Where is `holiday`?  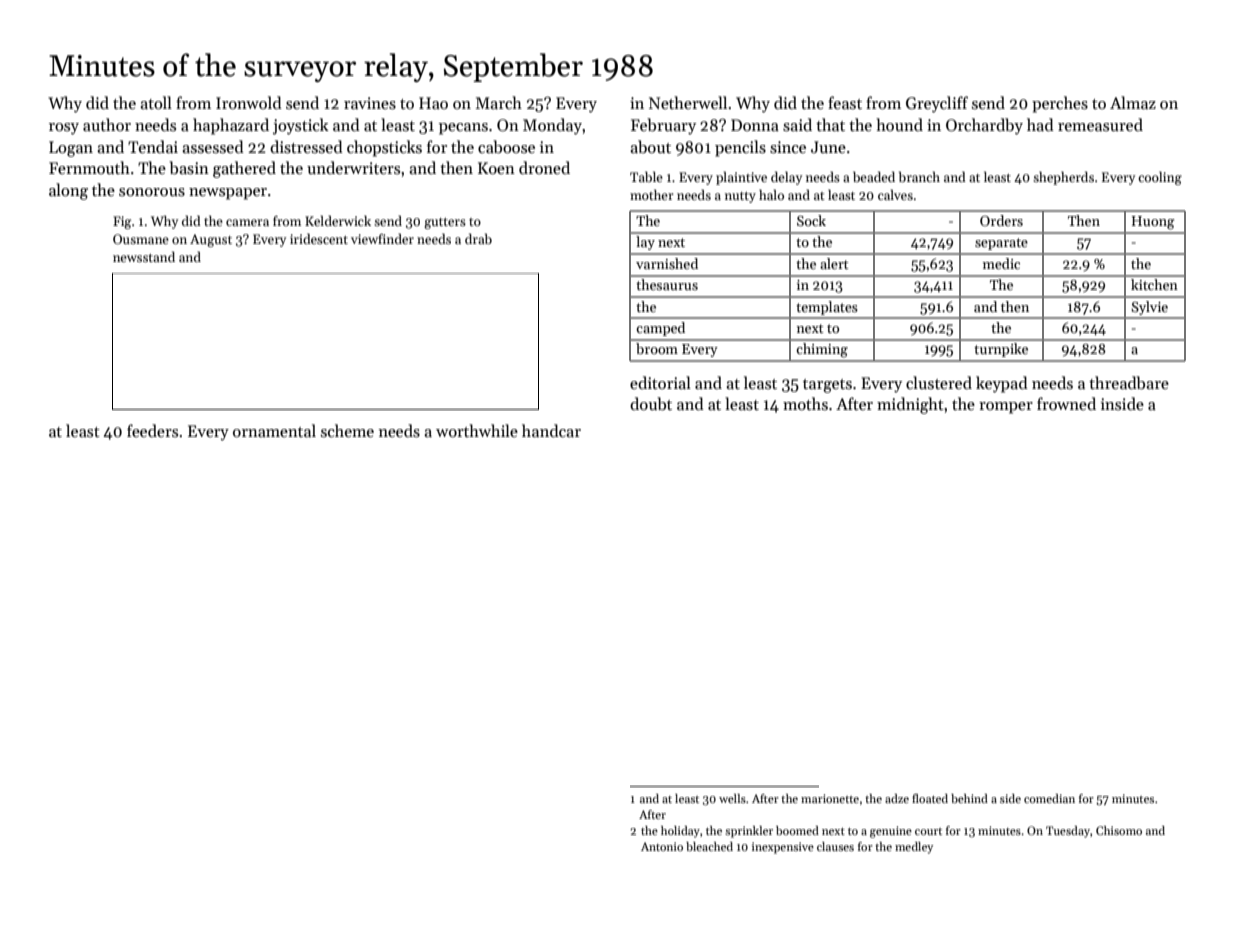
holiday is located at coordinates (680, 832).
